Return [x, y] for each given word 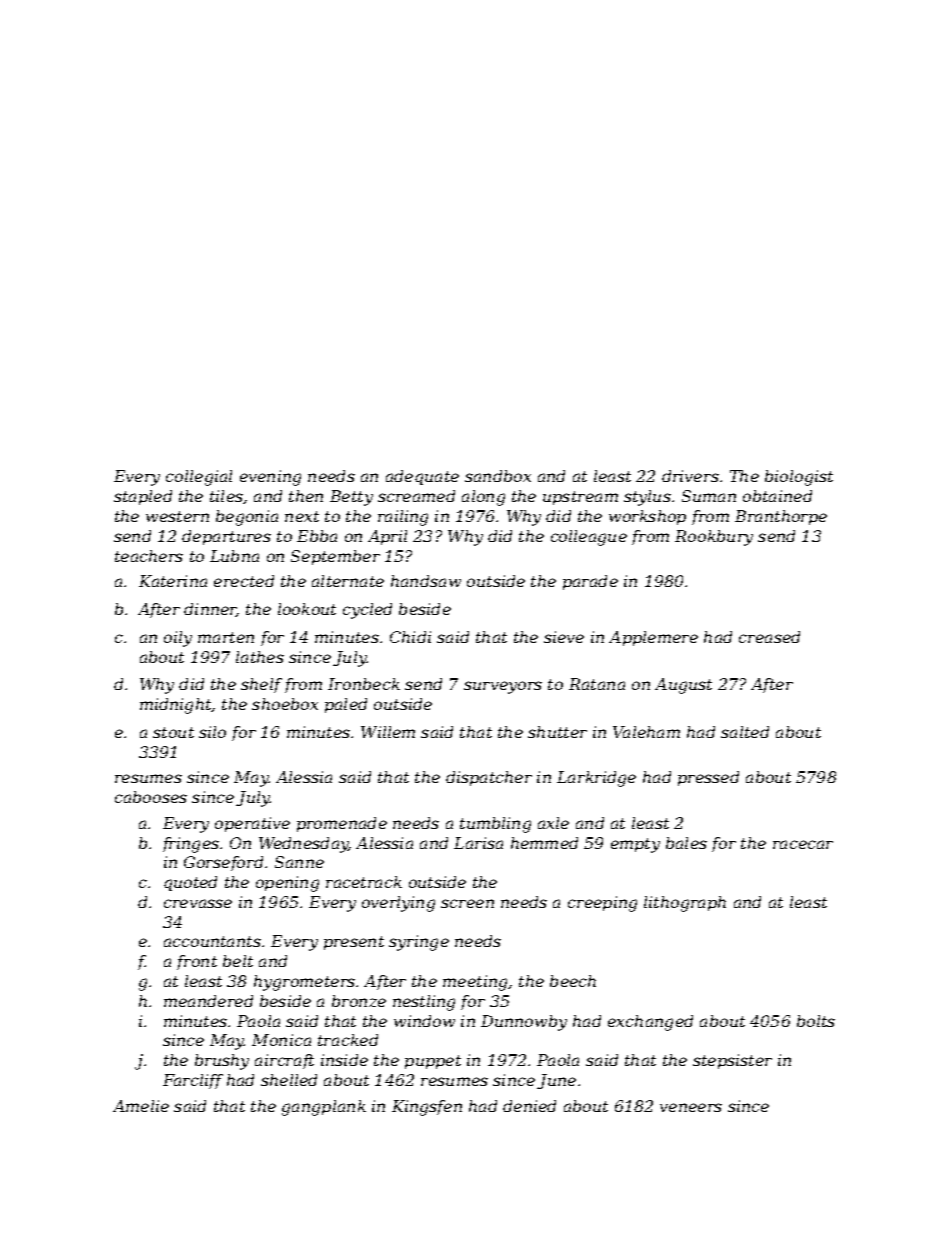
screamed [416, 496]
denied [529, 1106]
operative [252, 824]
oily [178, 639]
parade [590, 582]
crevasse [198, 903]
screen [467, 903]
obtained [777, 496]
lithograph [685, 904]
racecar [803, 844]
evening [270, 478]
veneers [691, 1107]
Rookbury [714, 538]
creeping [602, 904]
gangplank [324, 1108]
